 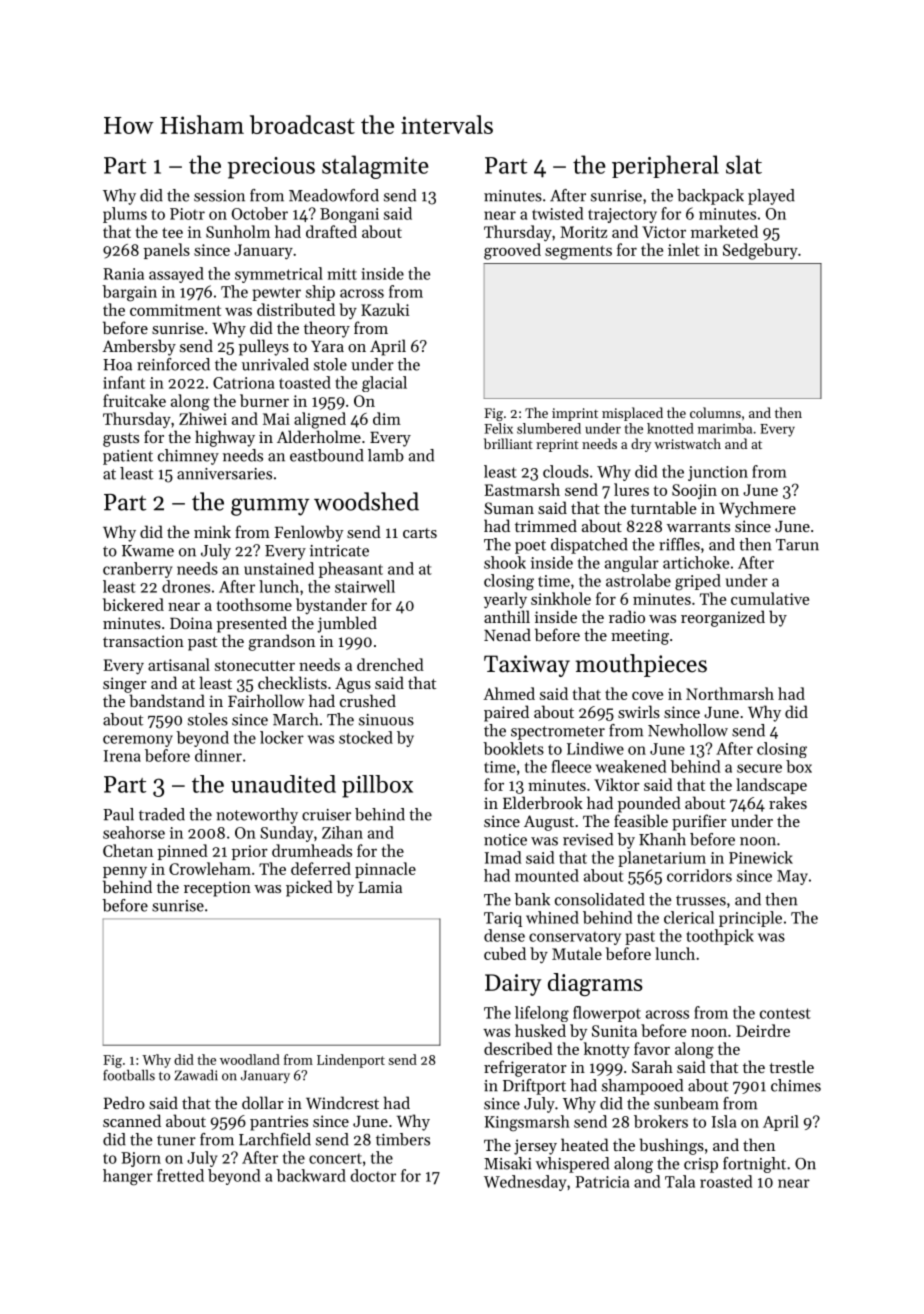 What do you see at coordinates (785, 1013) in the screenshot?
I see `contest` at bounding box center [785, 1013].
